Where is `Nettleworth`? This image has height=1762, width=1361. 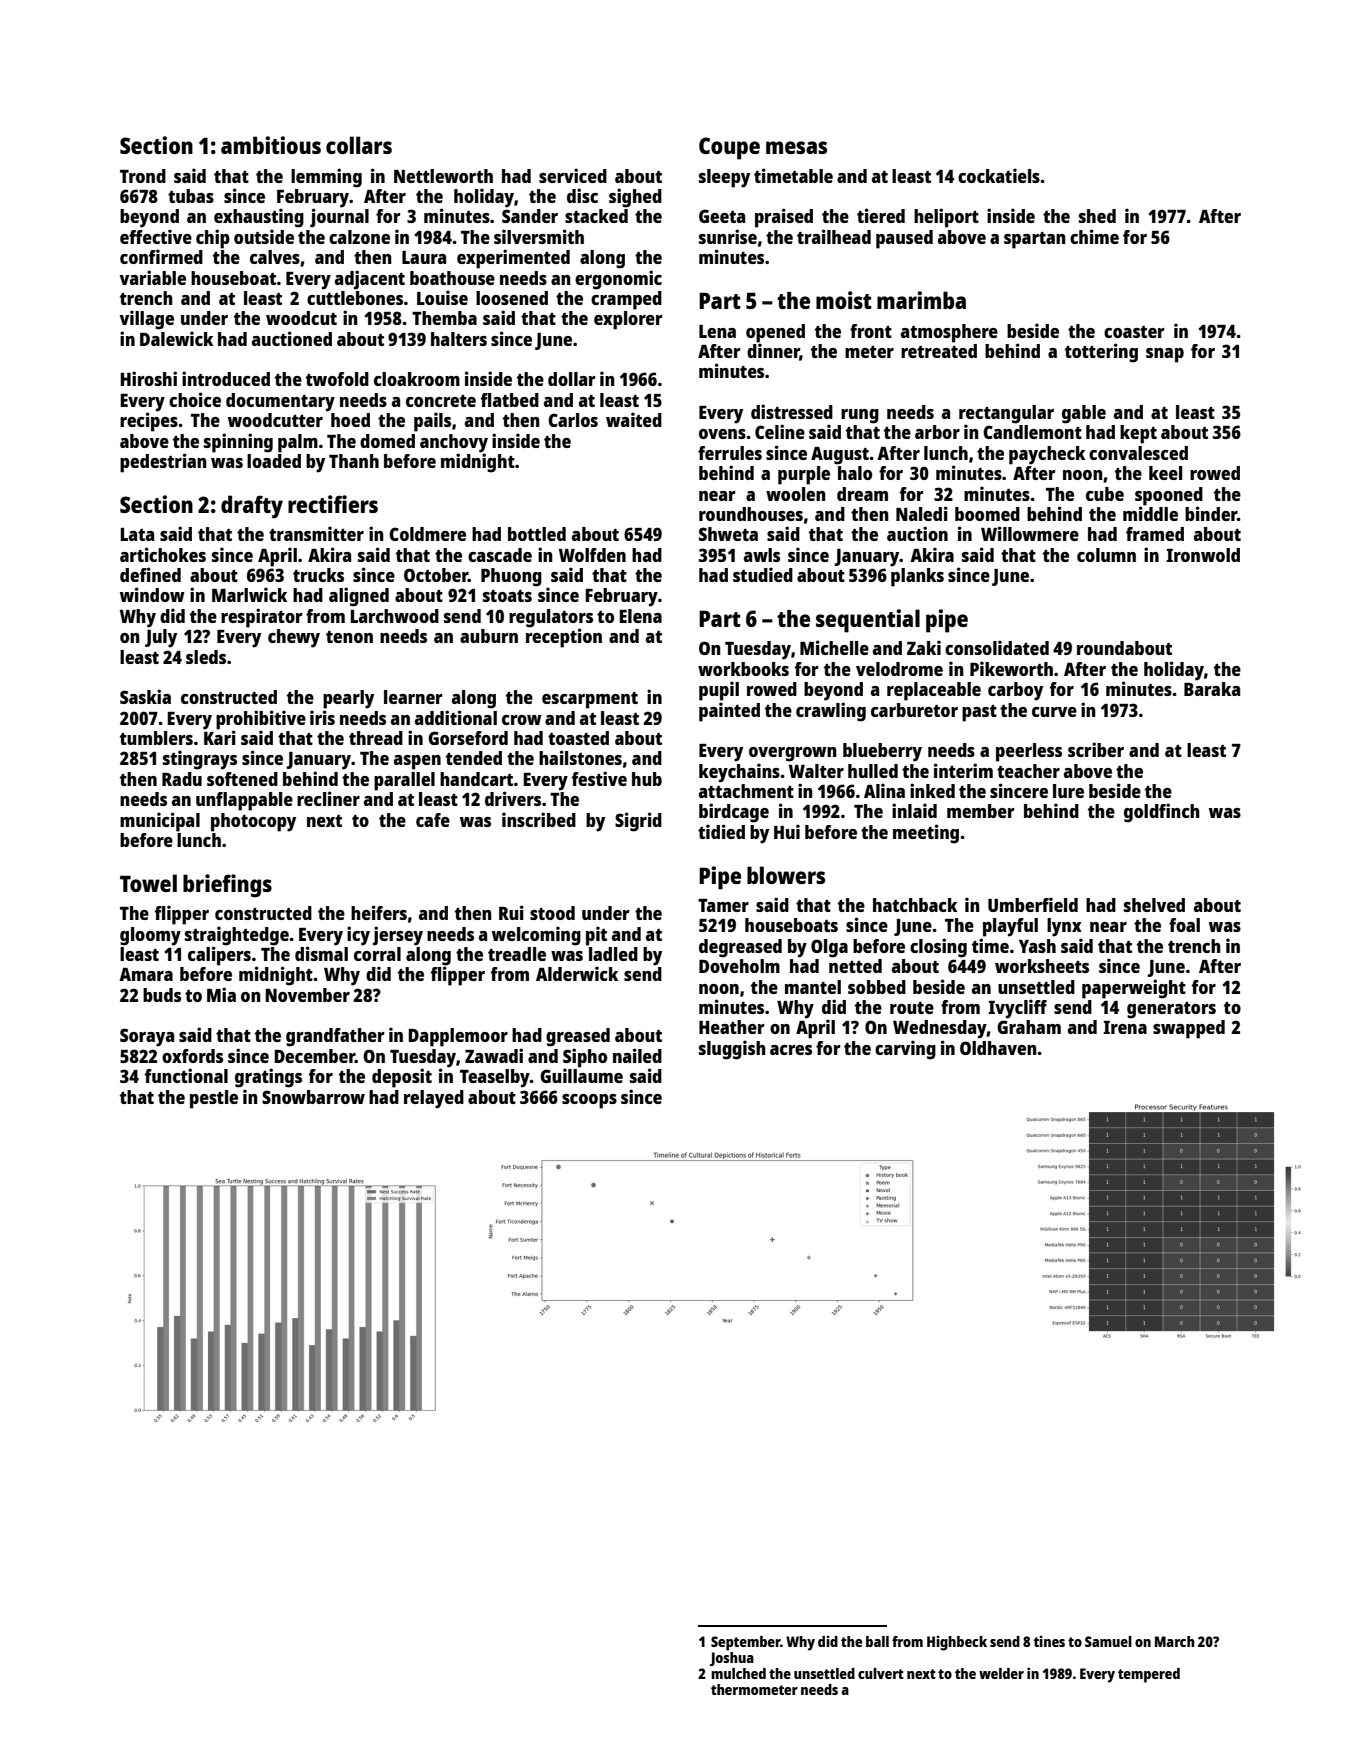 Nettleworth is located at coordinates (443, 176).
